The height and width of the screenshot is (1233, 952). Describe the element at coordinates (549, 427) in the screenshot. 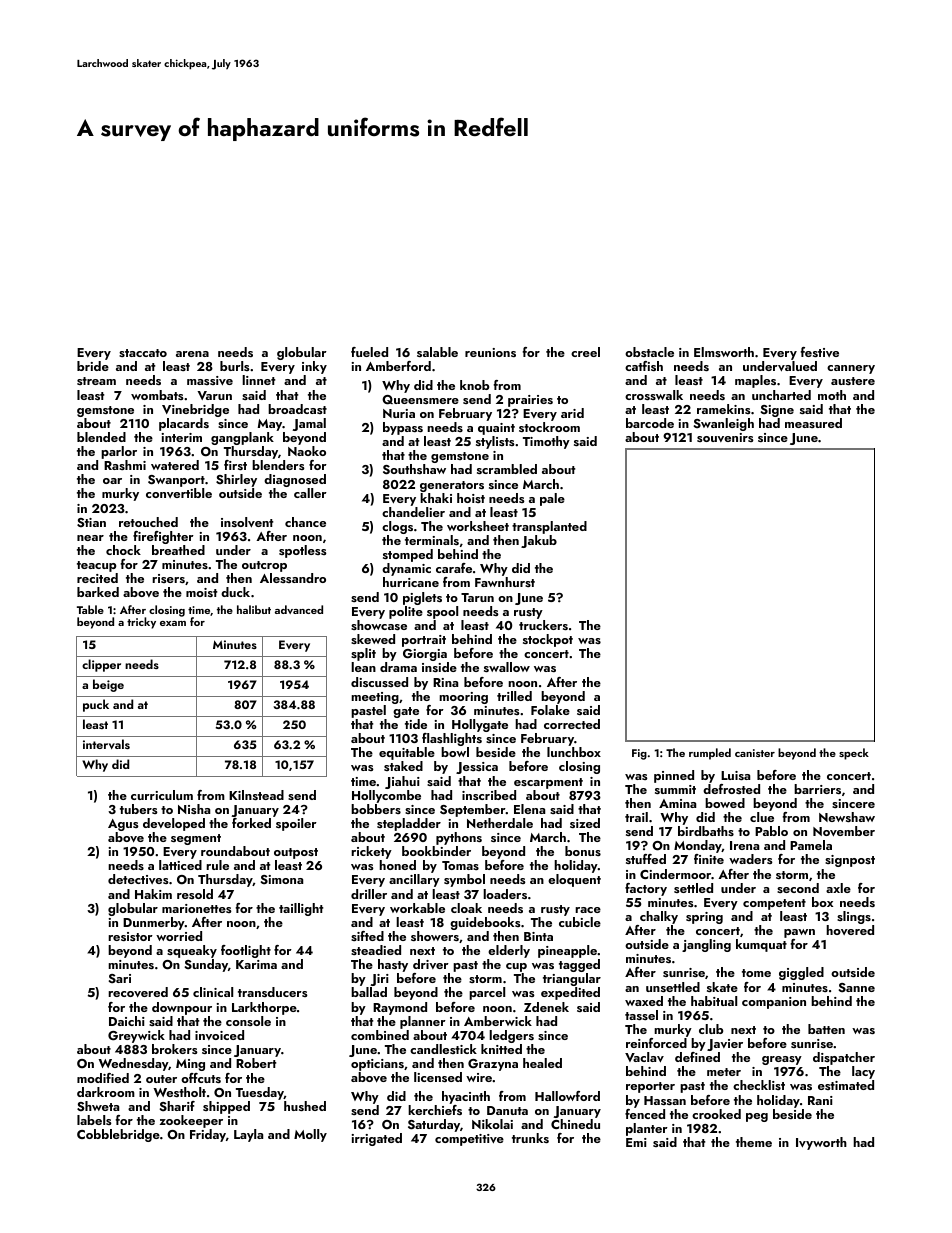

I see `stockroom` at that location.
